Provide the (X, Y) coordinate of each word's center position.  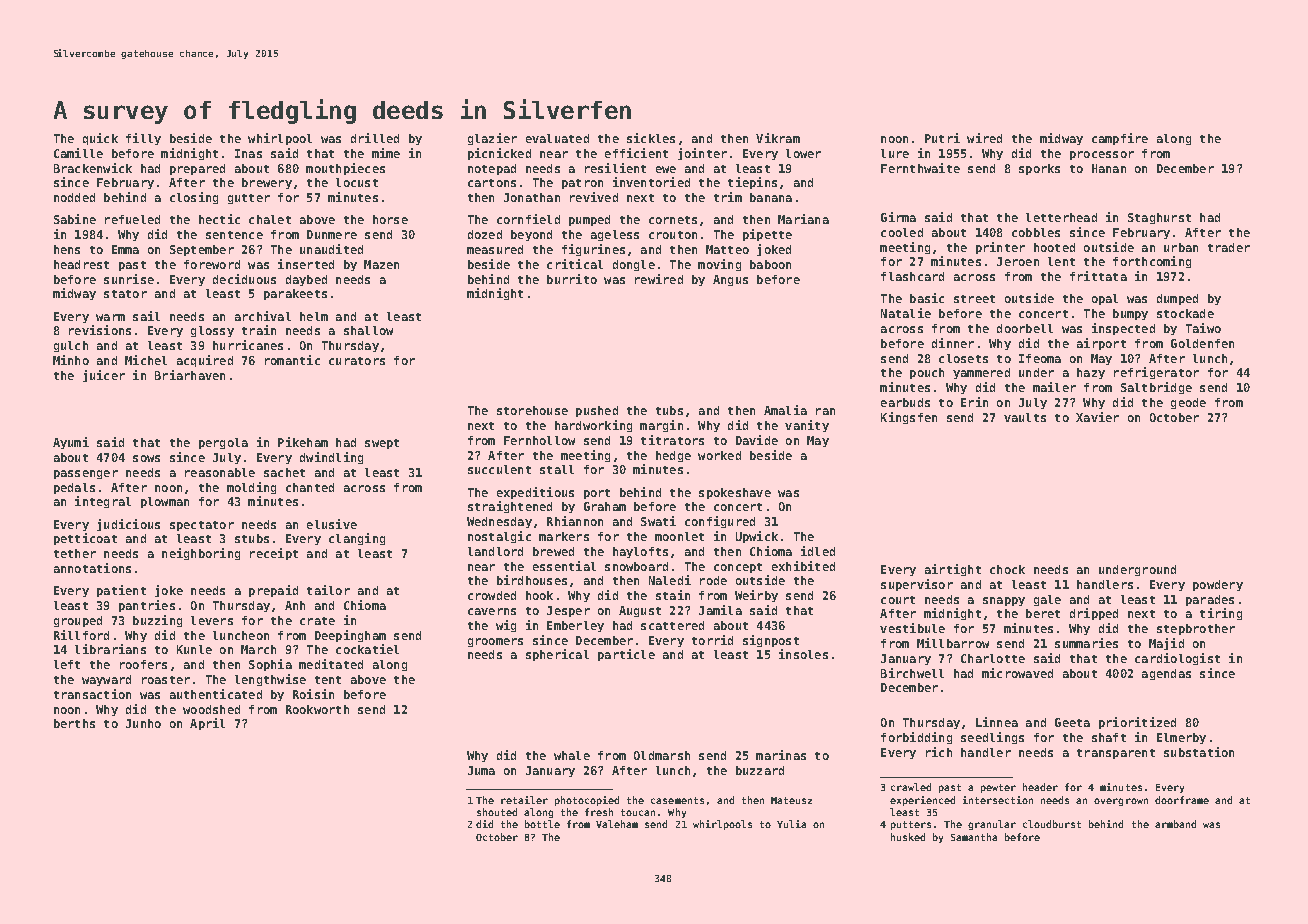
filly (143, 139)
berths (74, 723)
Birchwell (912, 673)
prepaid (273, 591)
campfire (1120, 139)
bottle (542, 824)
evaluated (557, 138)
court (898, 600)
